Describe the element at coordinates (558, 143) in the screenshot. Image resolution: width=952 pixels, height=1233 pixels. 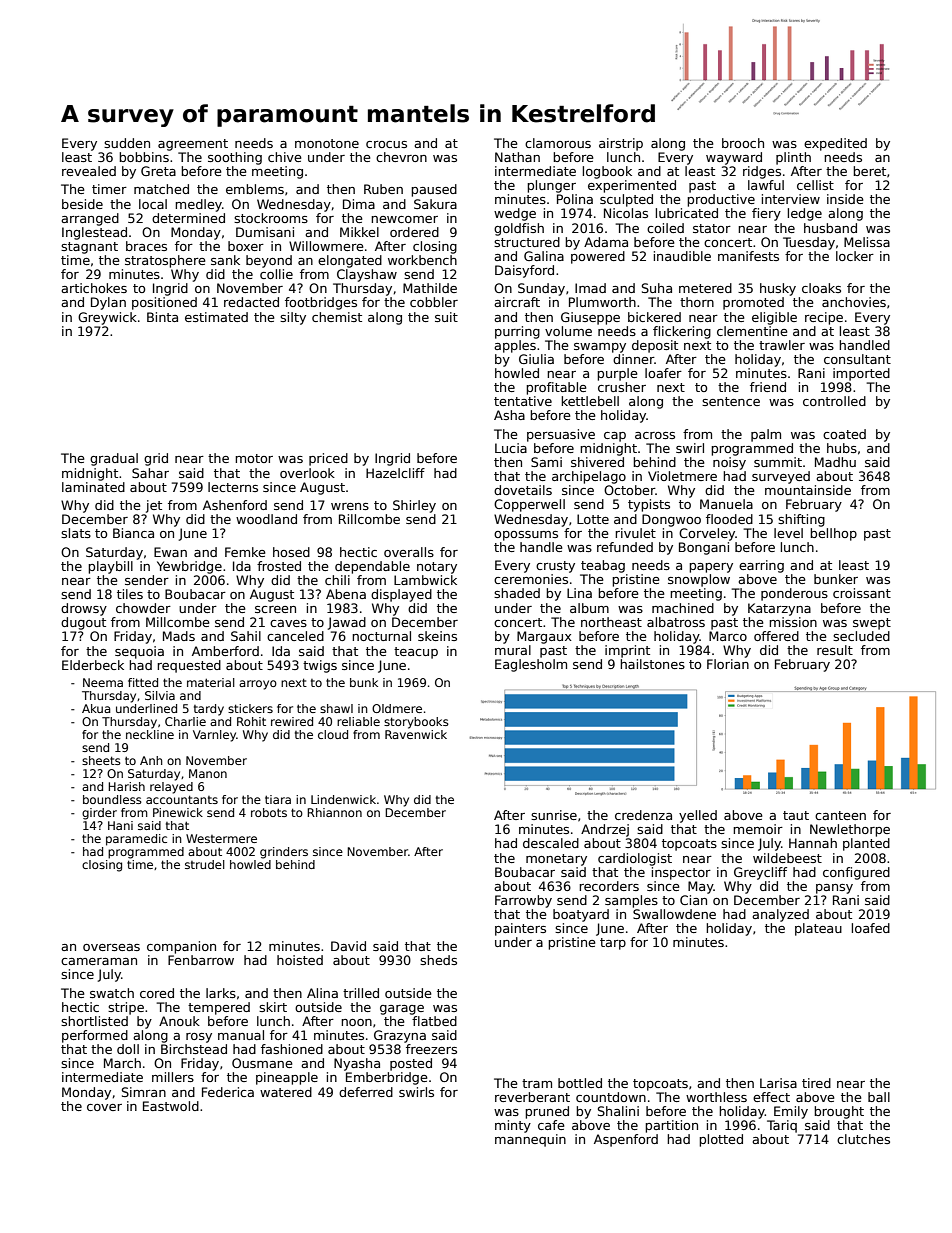
I see `clamorous` at that location.
